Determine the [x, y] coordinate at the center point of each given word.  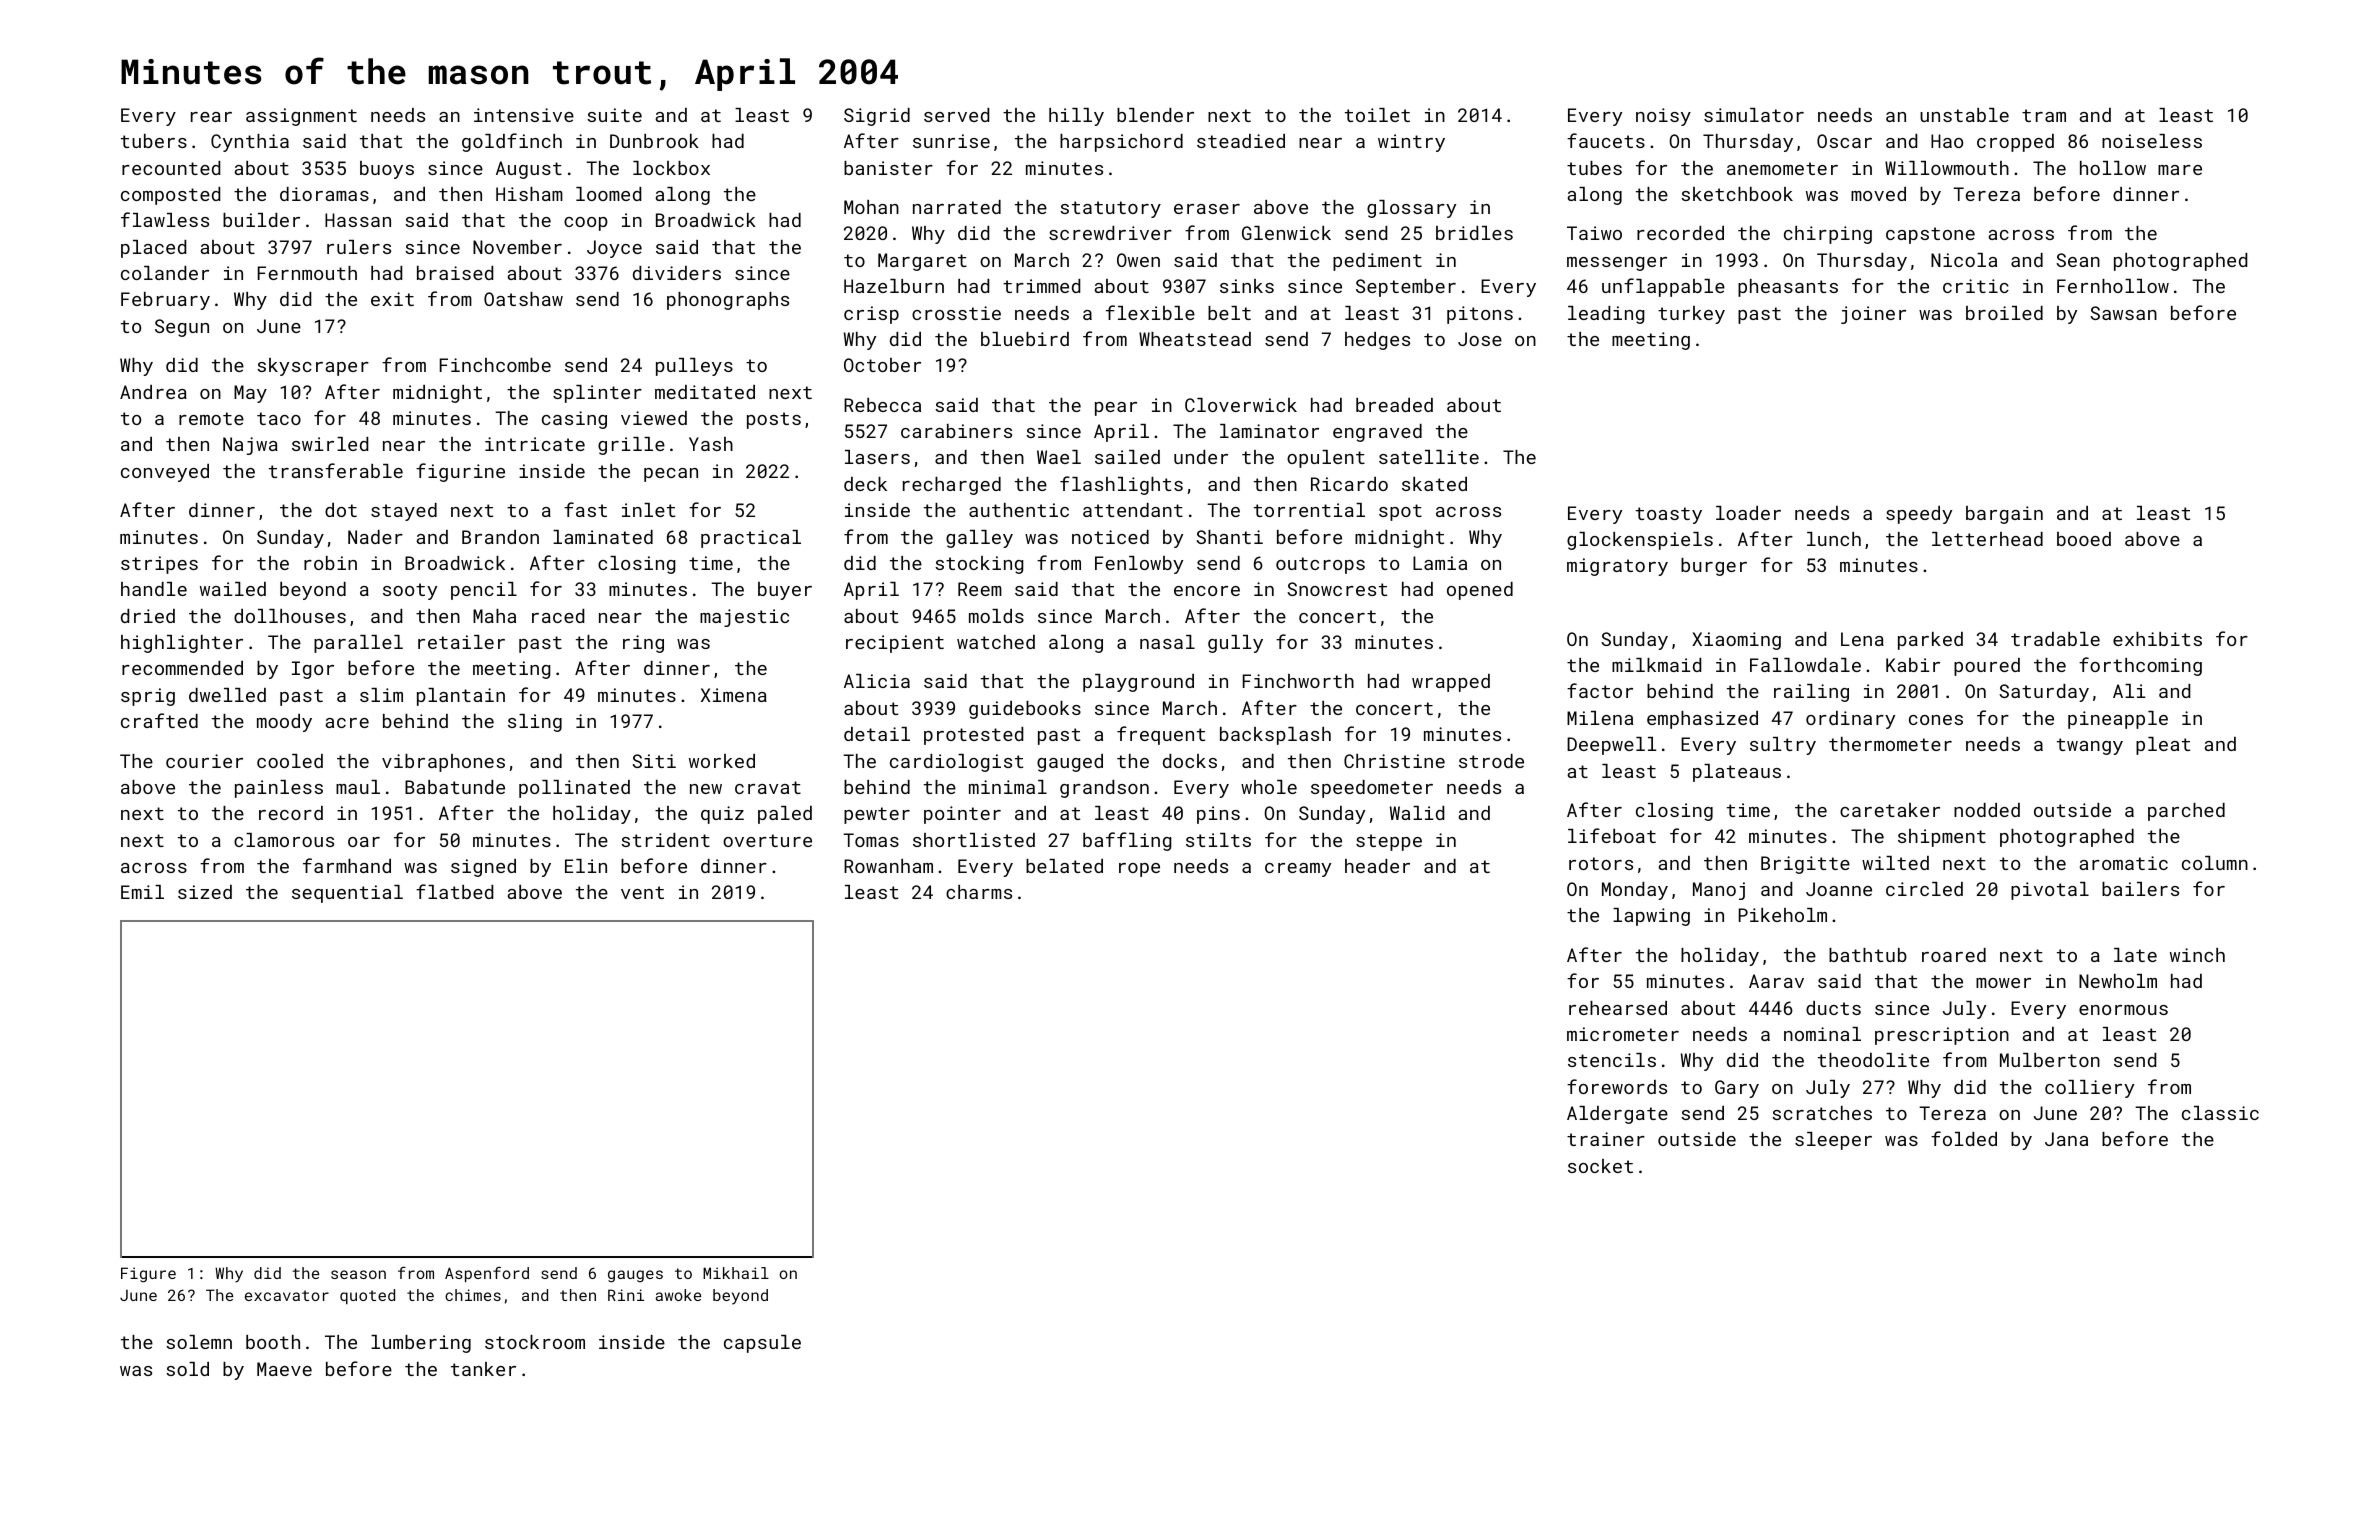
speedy [1919, 515]
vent [642, 892]
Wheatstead [1195, 339]
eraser [1207, 209]
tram [2044, 115]
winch [2197, 955]
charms [979, 892]
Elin [586, 866]
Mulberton [2050, 1060]
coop [586, 224]
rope [1139, 870]
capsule [762, 1344]
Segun [182, 328]
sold [187, 1369]
